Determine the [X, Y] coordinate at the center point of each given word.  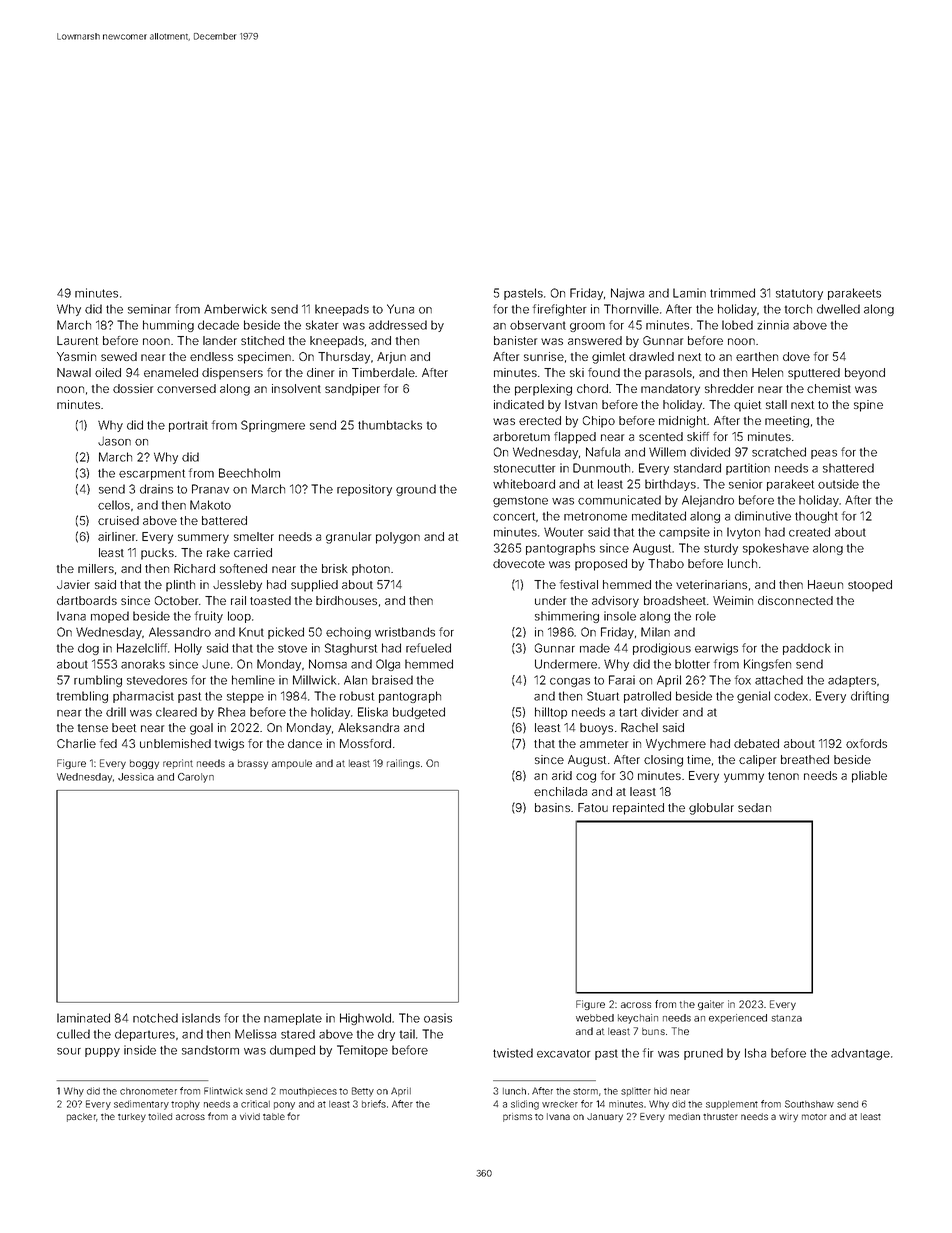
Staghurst [351, 649]
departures [145, 1035]
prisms [517, 1117]
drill [116, 712]
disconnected [795, 600]
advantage [860, 1054]
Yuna [400, 309]
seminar [149, 309]
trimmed [732, 293]
